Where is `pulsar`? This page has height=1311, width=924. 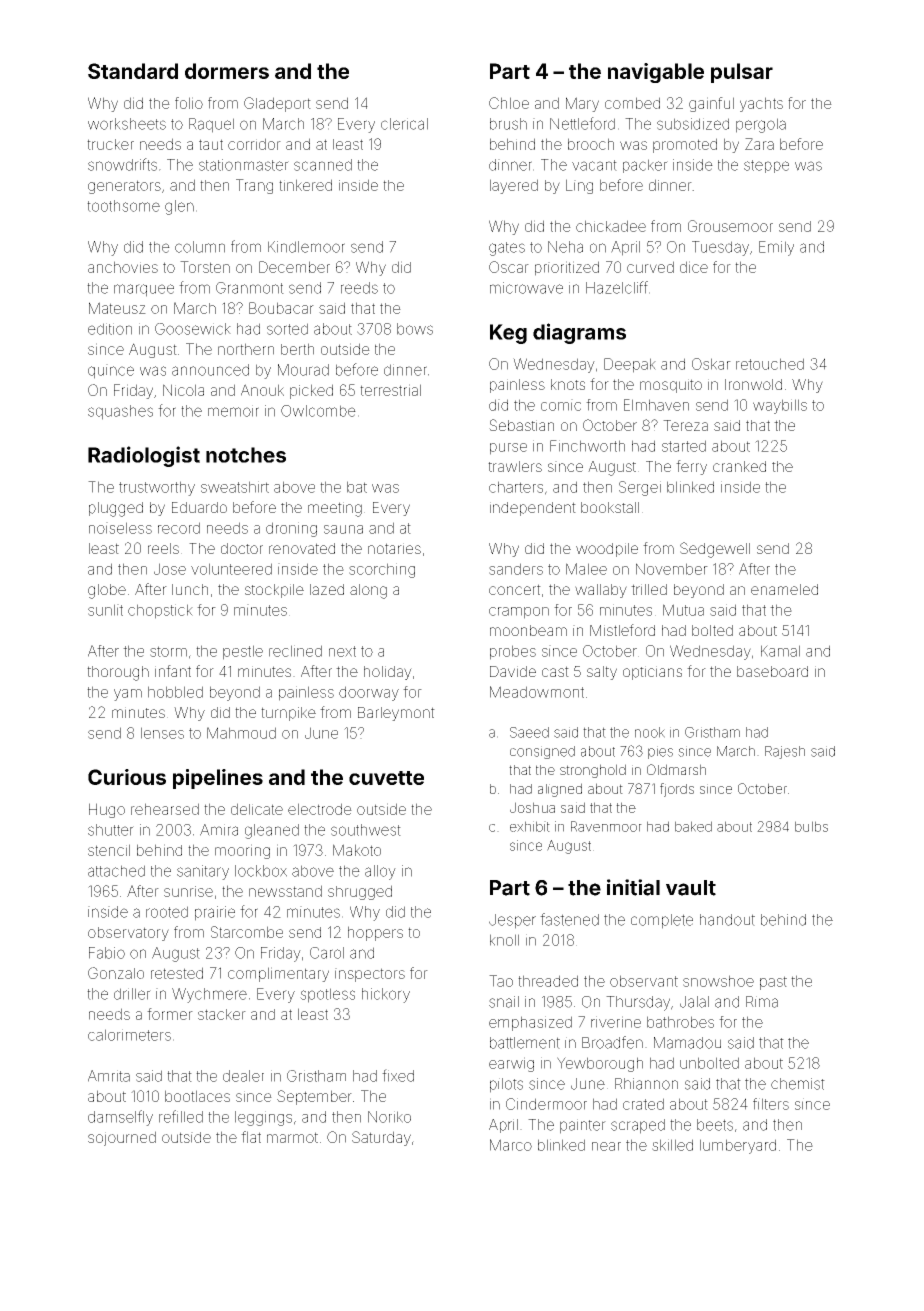
pulsar is located at coordinates (742, 73).
